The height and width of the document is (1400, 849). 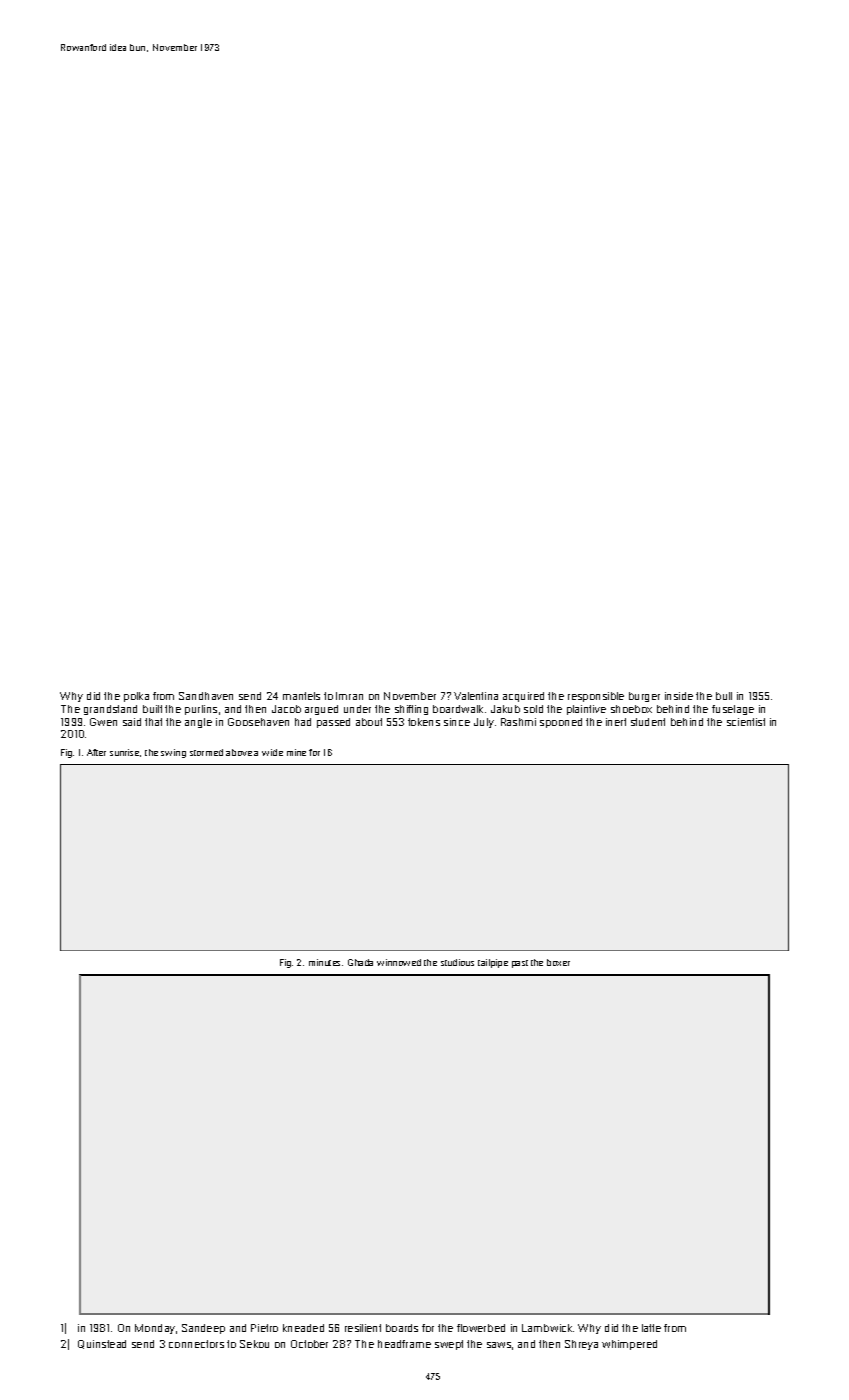 I want to click on Quinstead, so click(x=102, y=1344).
